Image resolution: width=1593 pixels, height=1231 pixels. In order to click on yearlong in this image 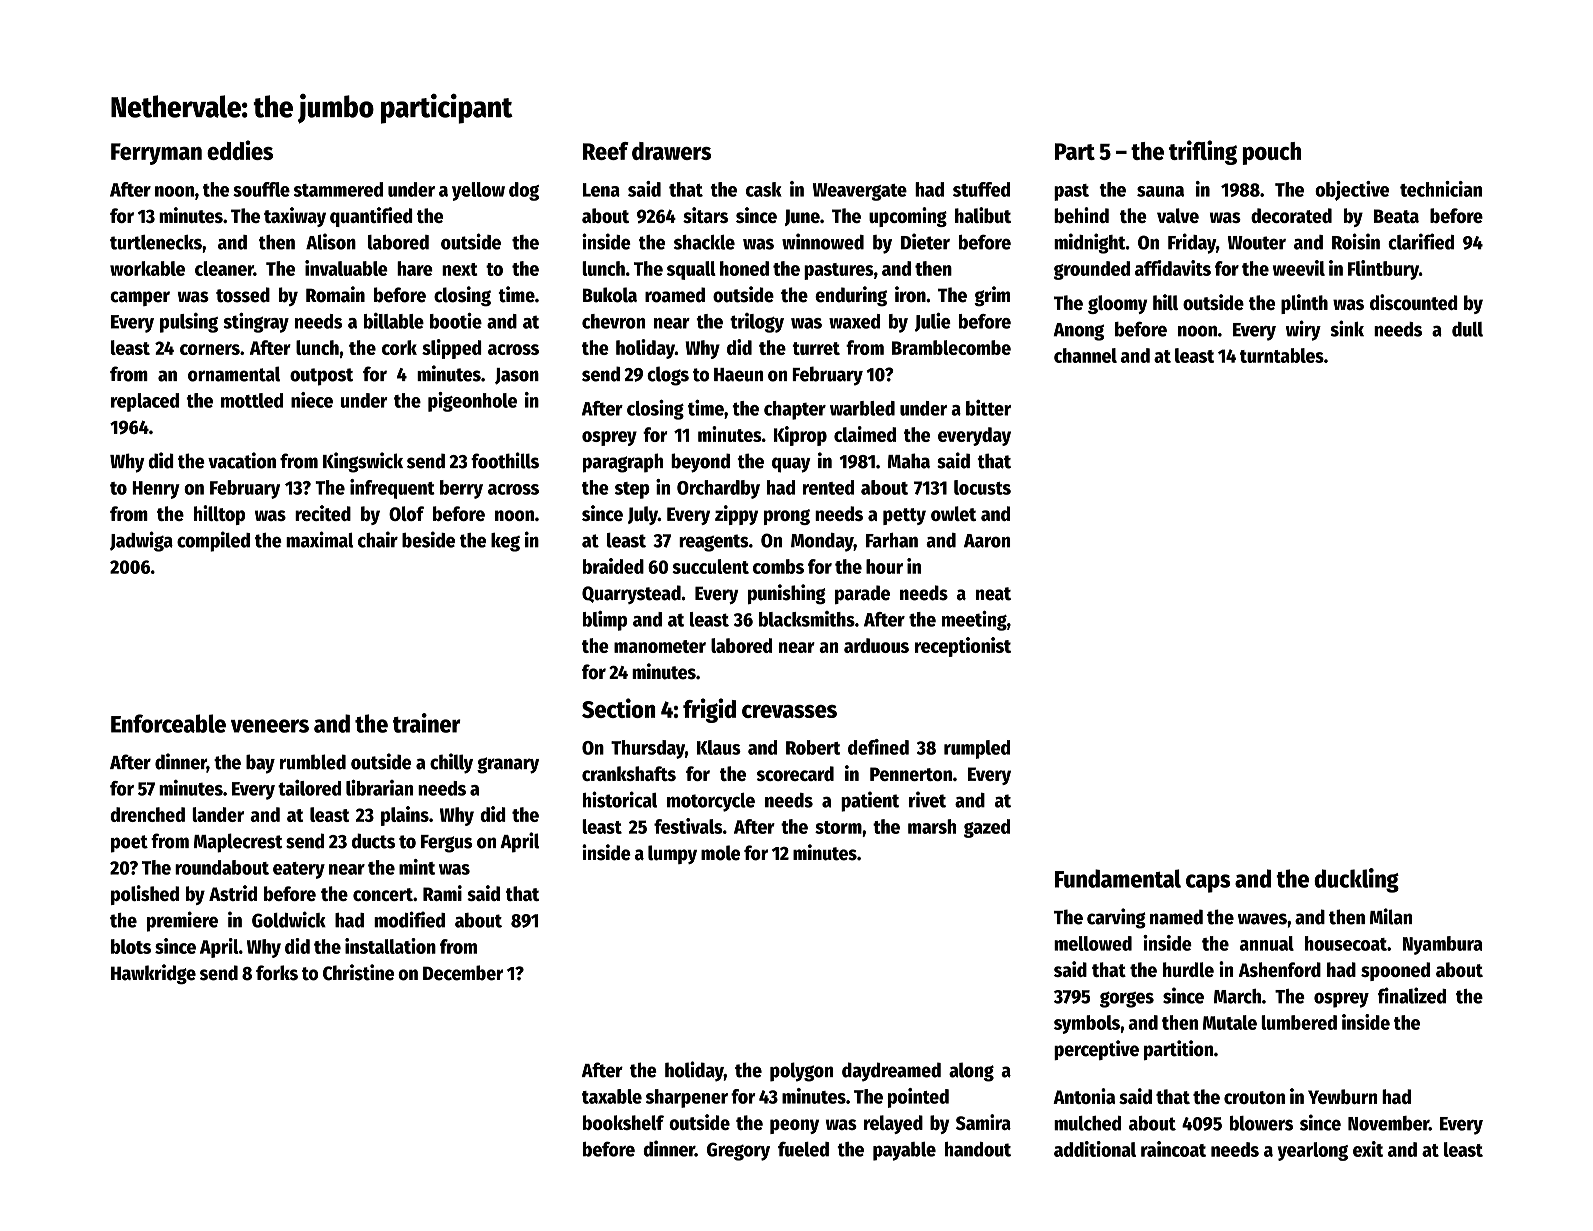, I will do `click(1313, 1151)`.
